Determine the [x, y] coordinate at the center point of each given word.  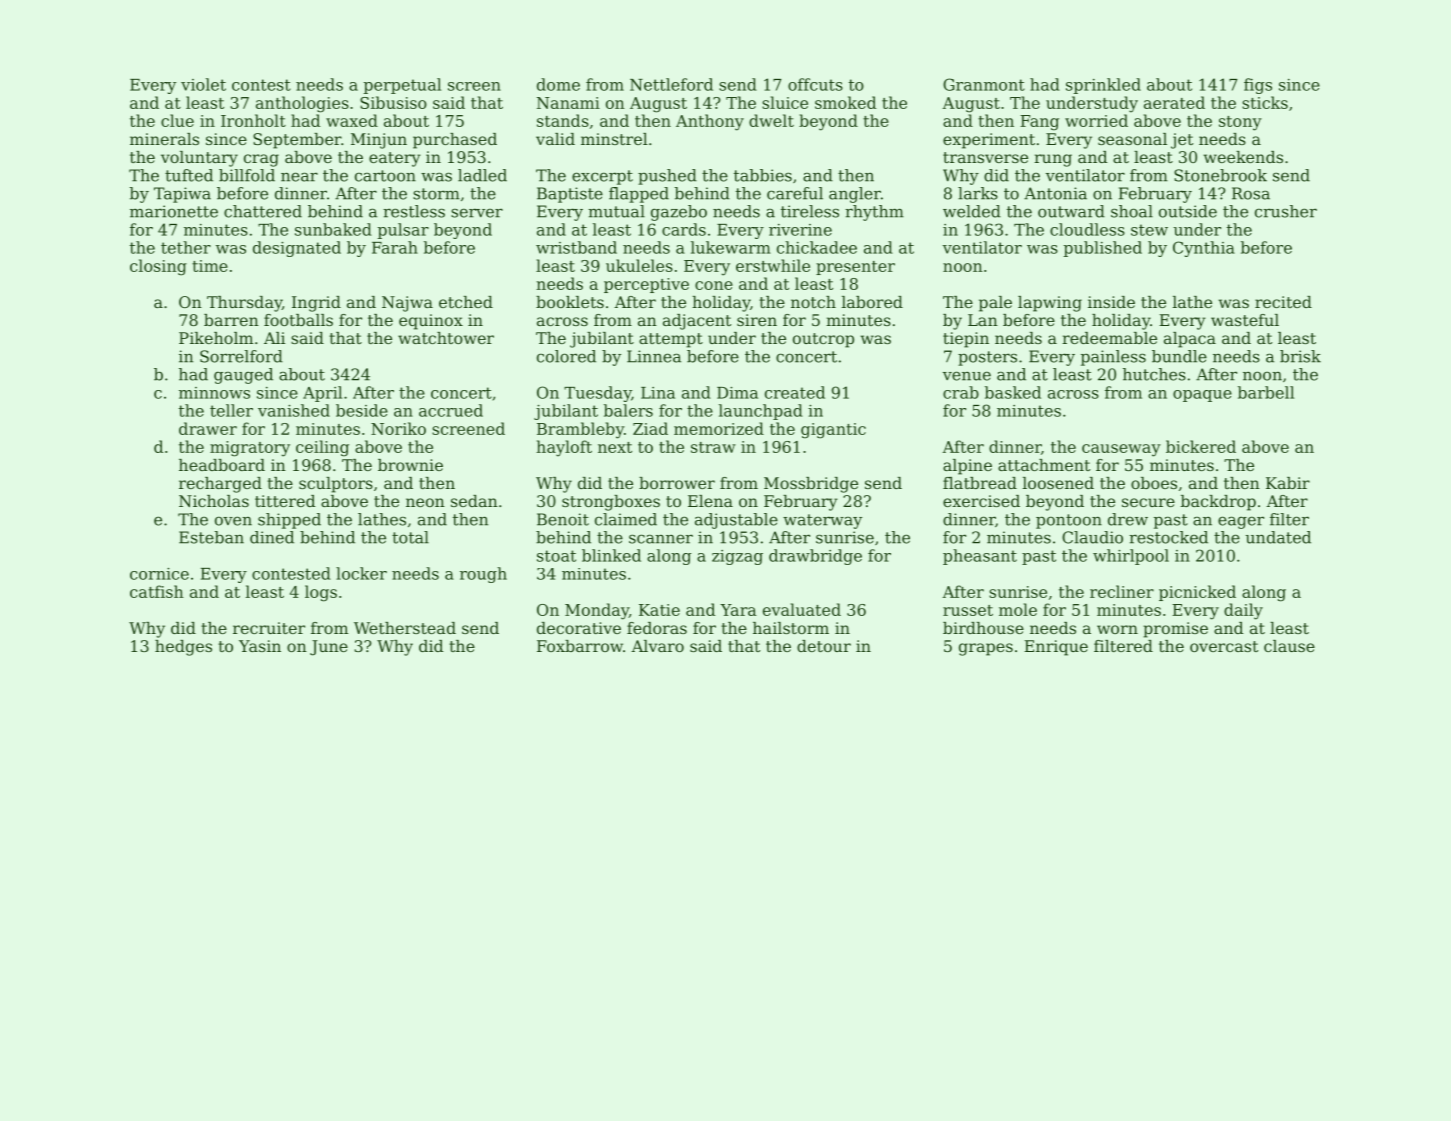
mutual [616, 211]
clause [1289, 646]
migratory [250, 449]
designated [297, 249]
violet [203, 84]
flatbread [980, 483]
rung [1053, 160]
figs [1258, 86]
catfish [157, 591]
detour [824, 646]
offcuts [815, 84]
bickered [1201, 446]
